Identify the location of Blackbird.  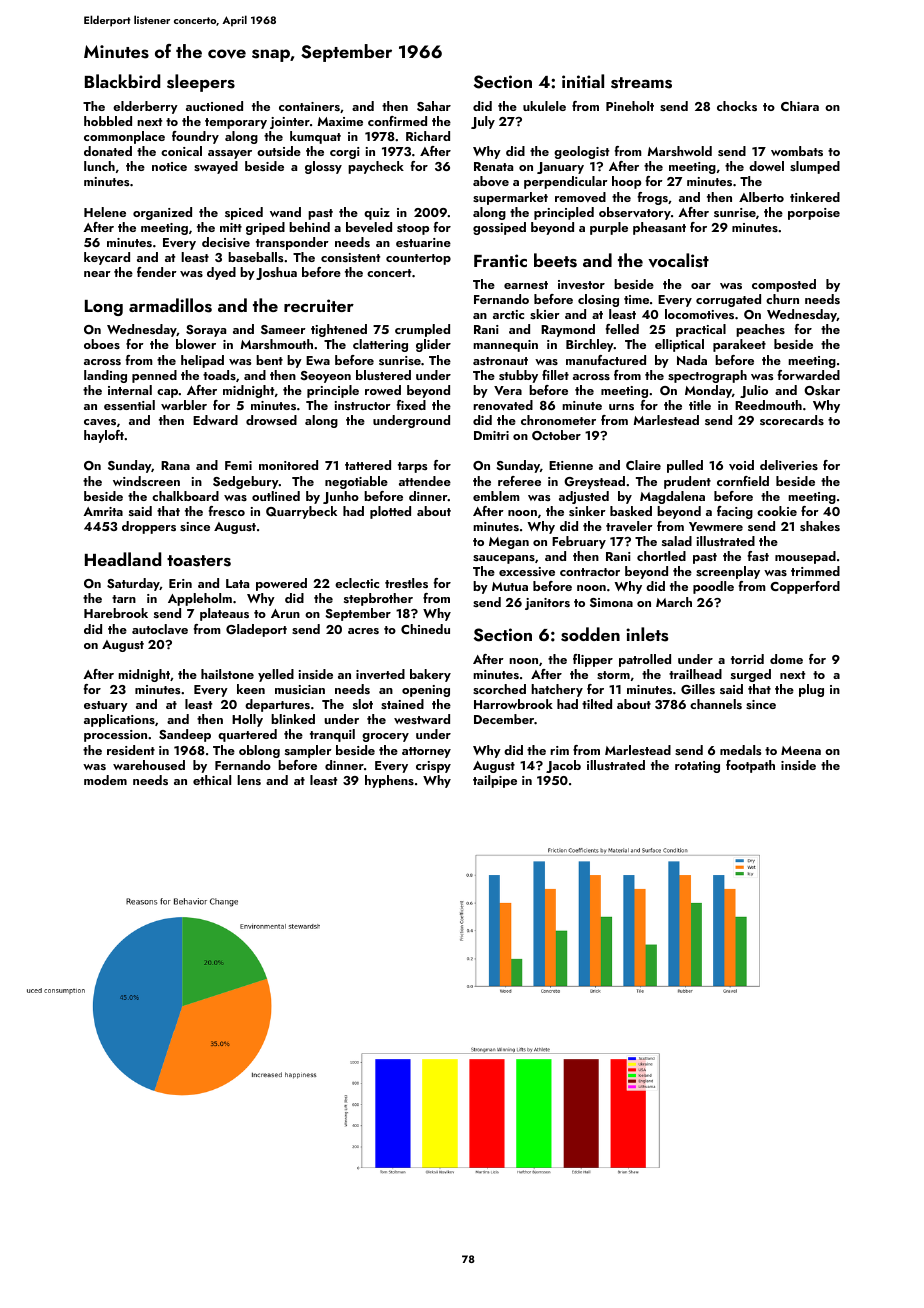
(122, 81).
